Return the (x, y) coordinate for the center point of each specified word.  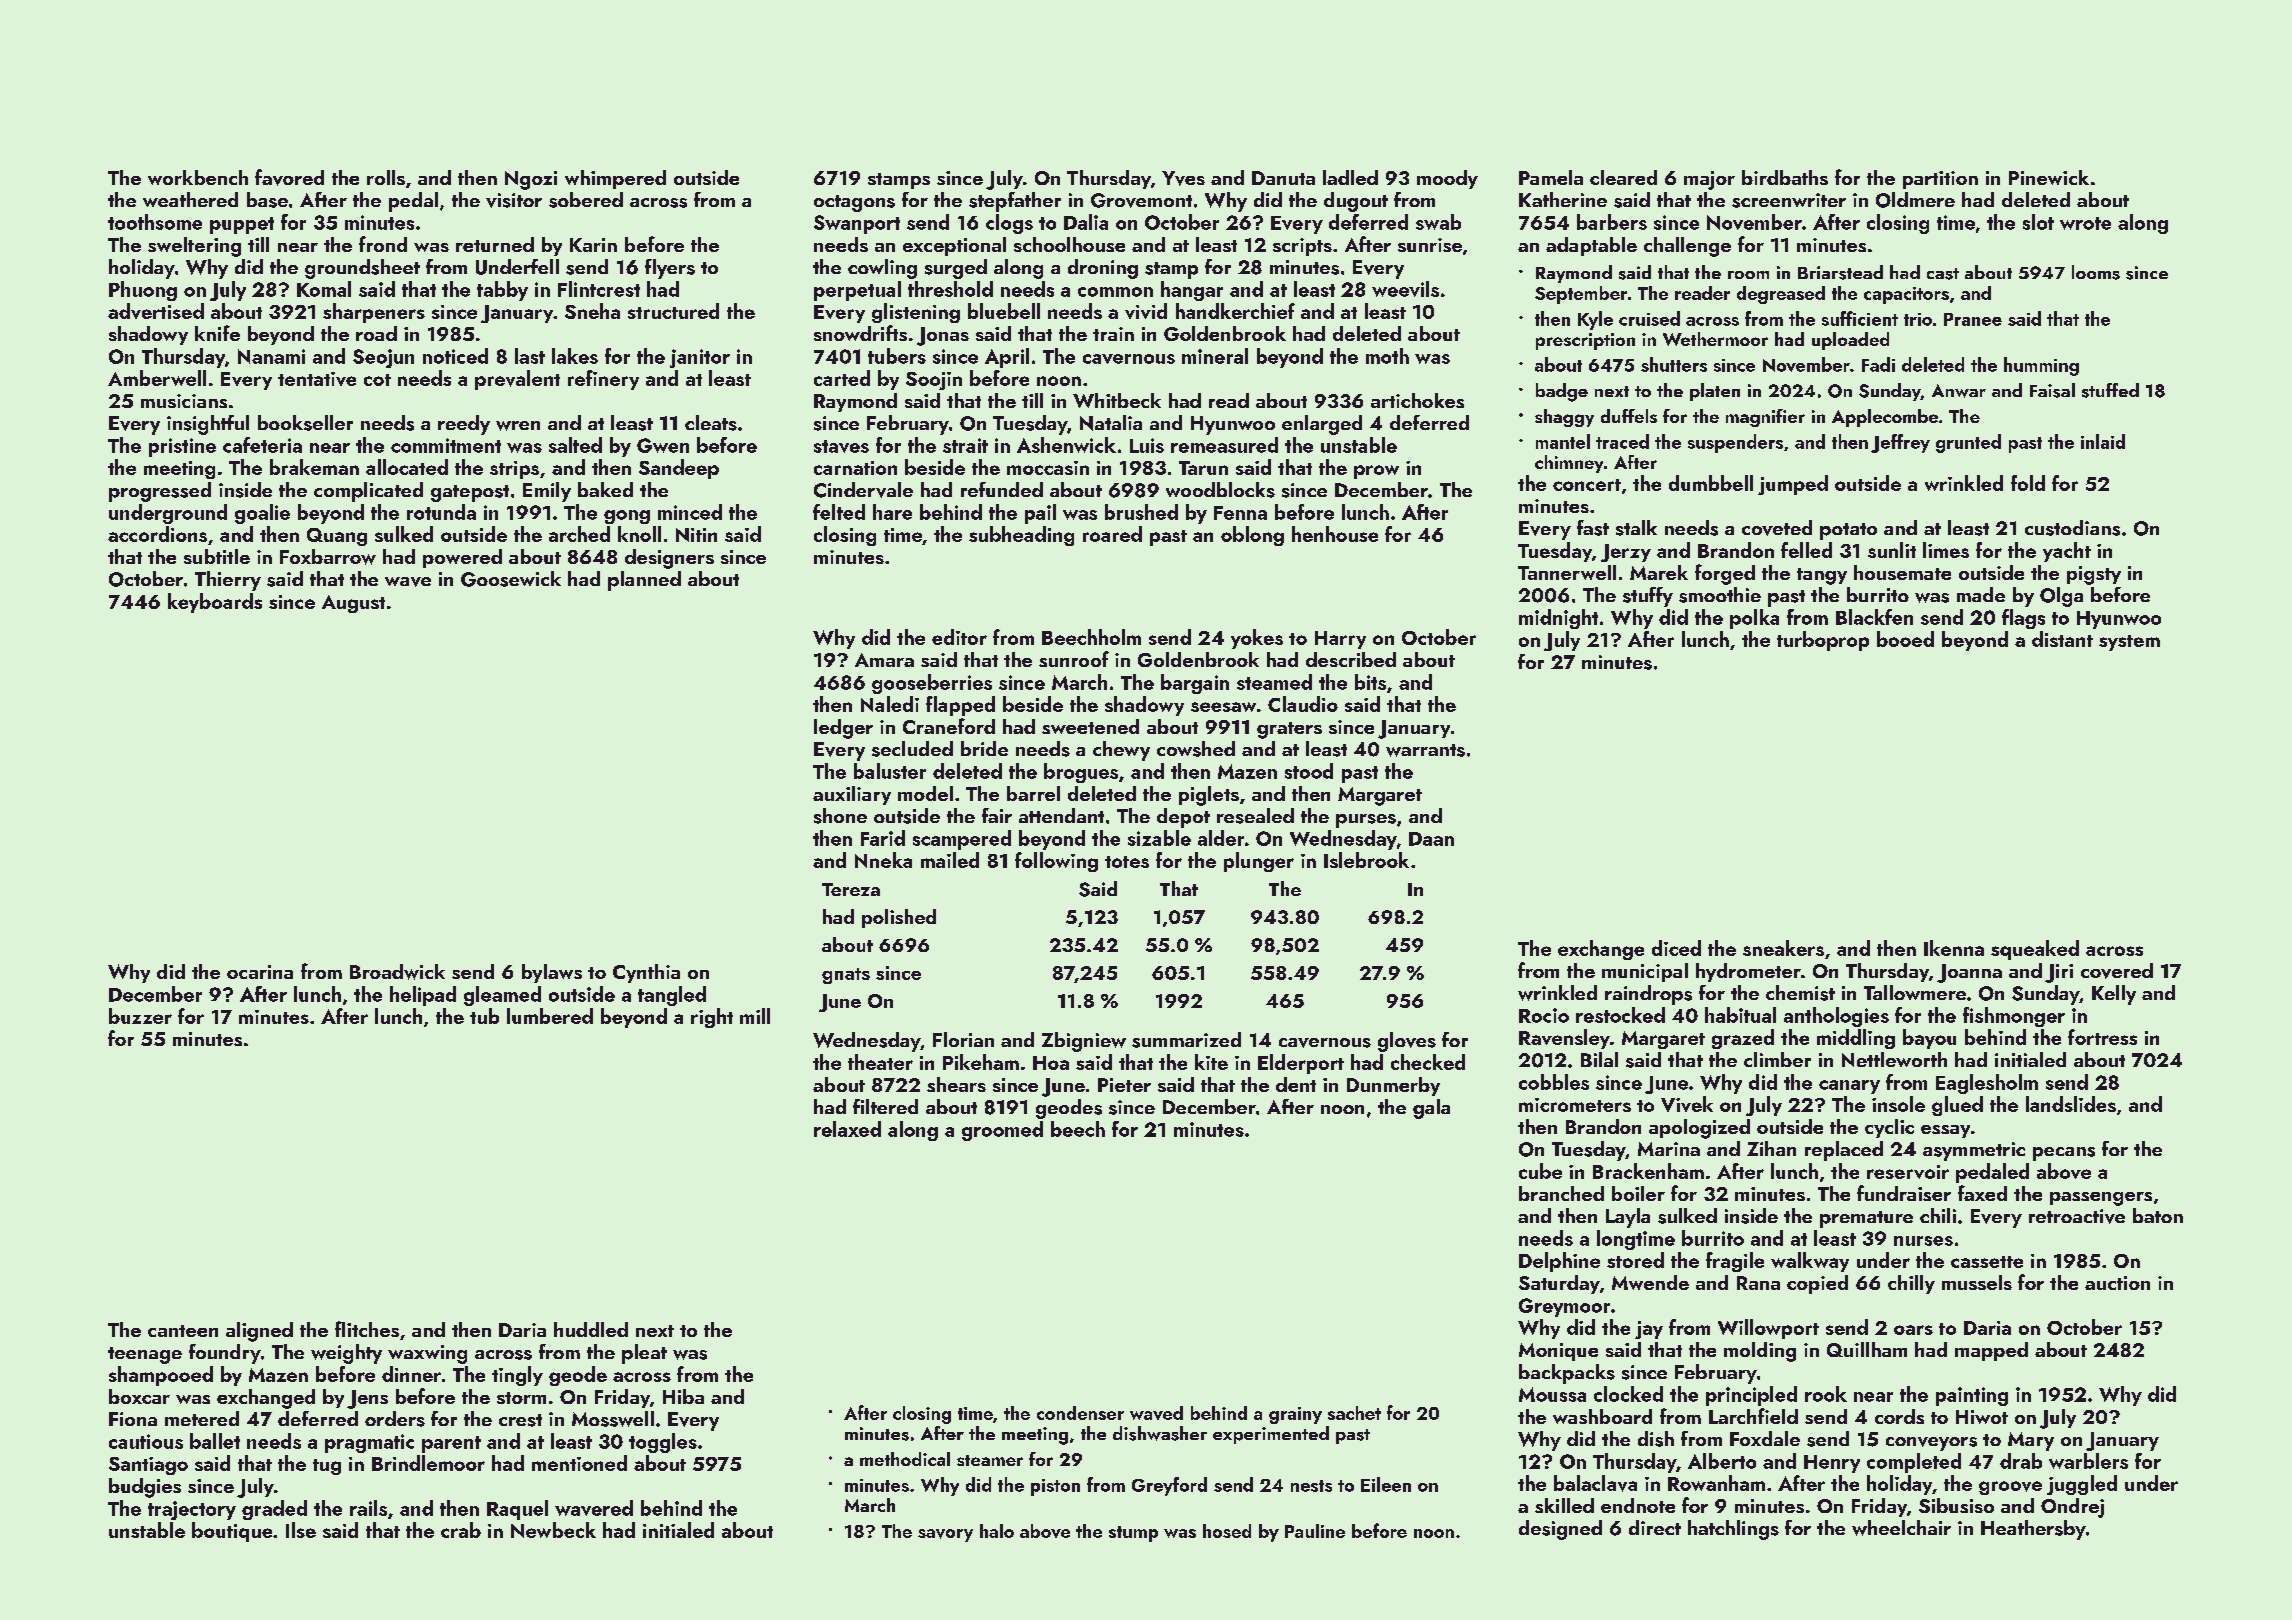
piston (1055, 1487)
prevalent (517, 380)
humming (2041, 366)
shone (840, 816)
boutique (232, 1532)
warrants (1425, 750)
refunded (1002, 489)
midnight (1558, 619)
